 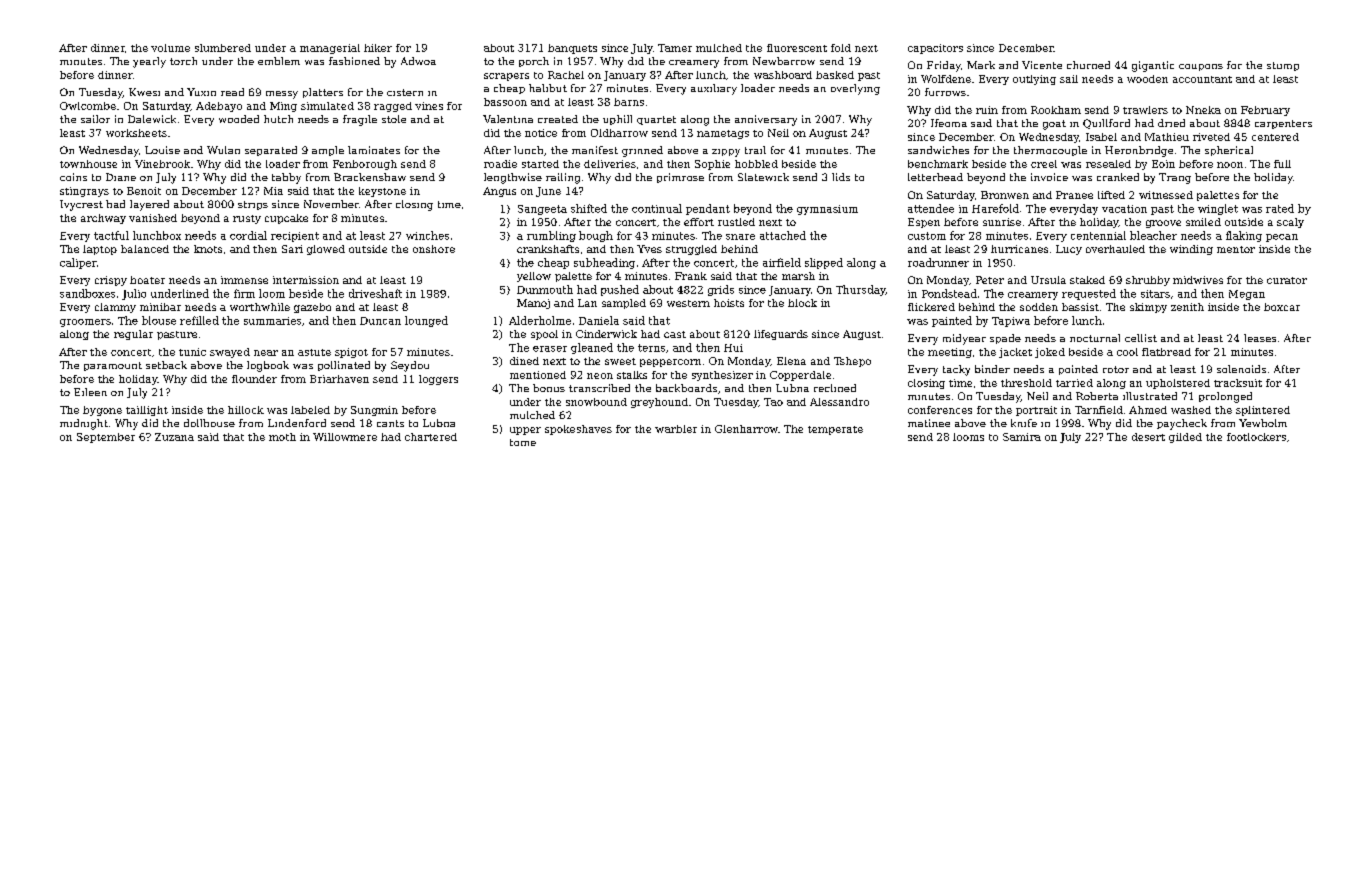 What do you see at coordinates (551, 236) in the document?
I see `rumbling` at bounding box center [551, 236].
